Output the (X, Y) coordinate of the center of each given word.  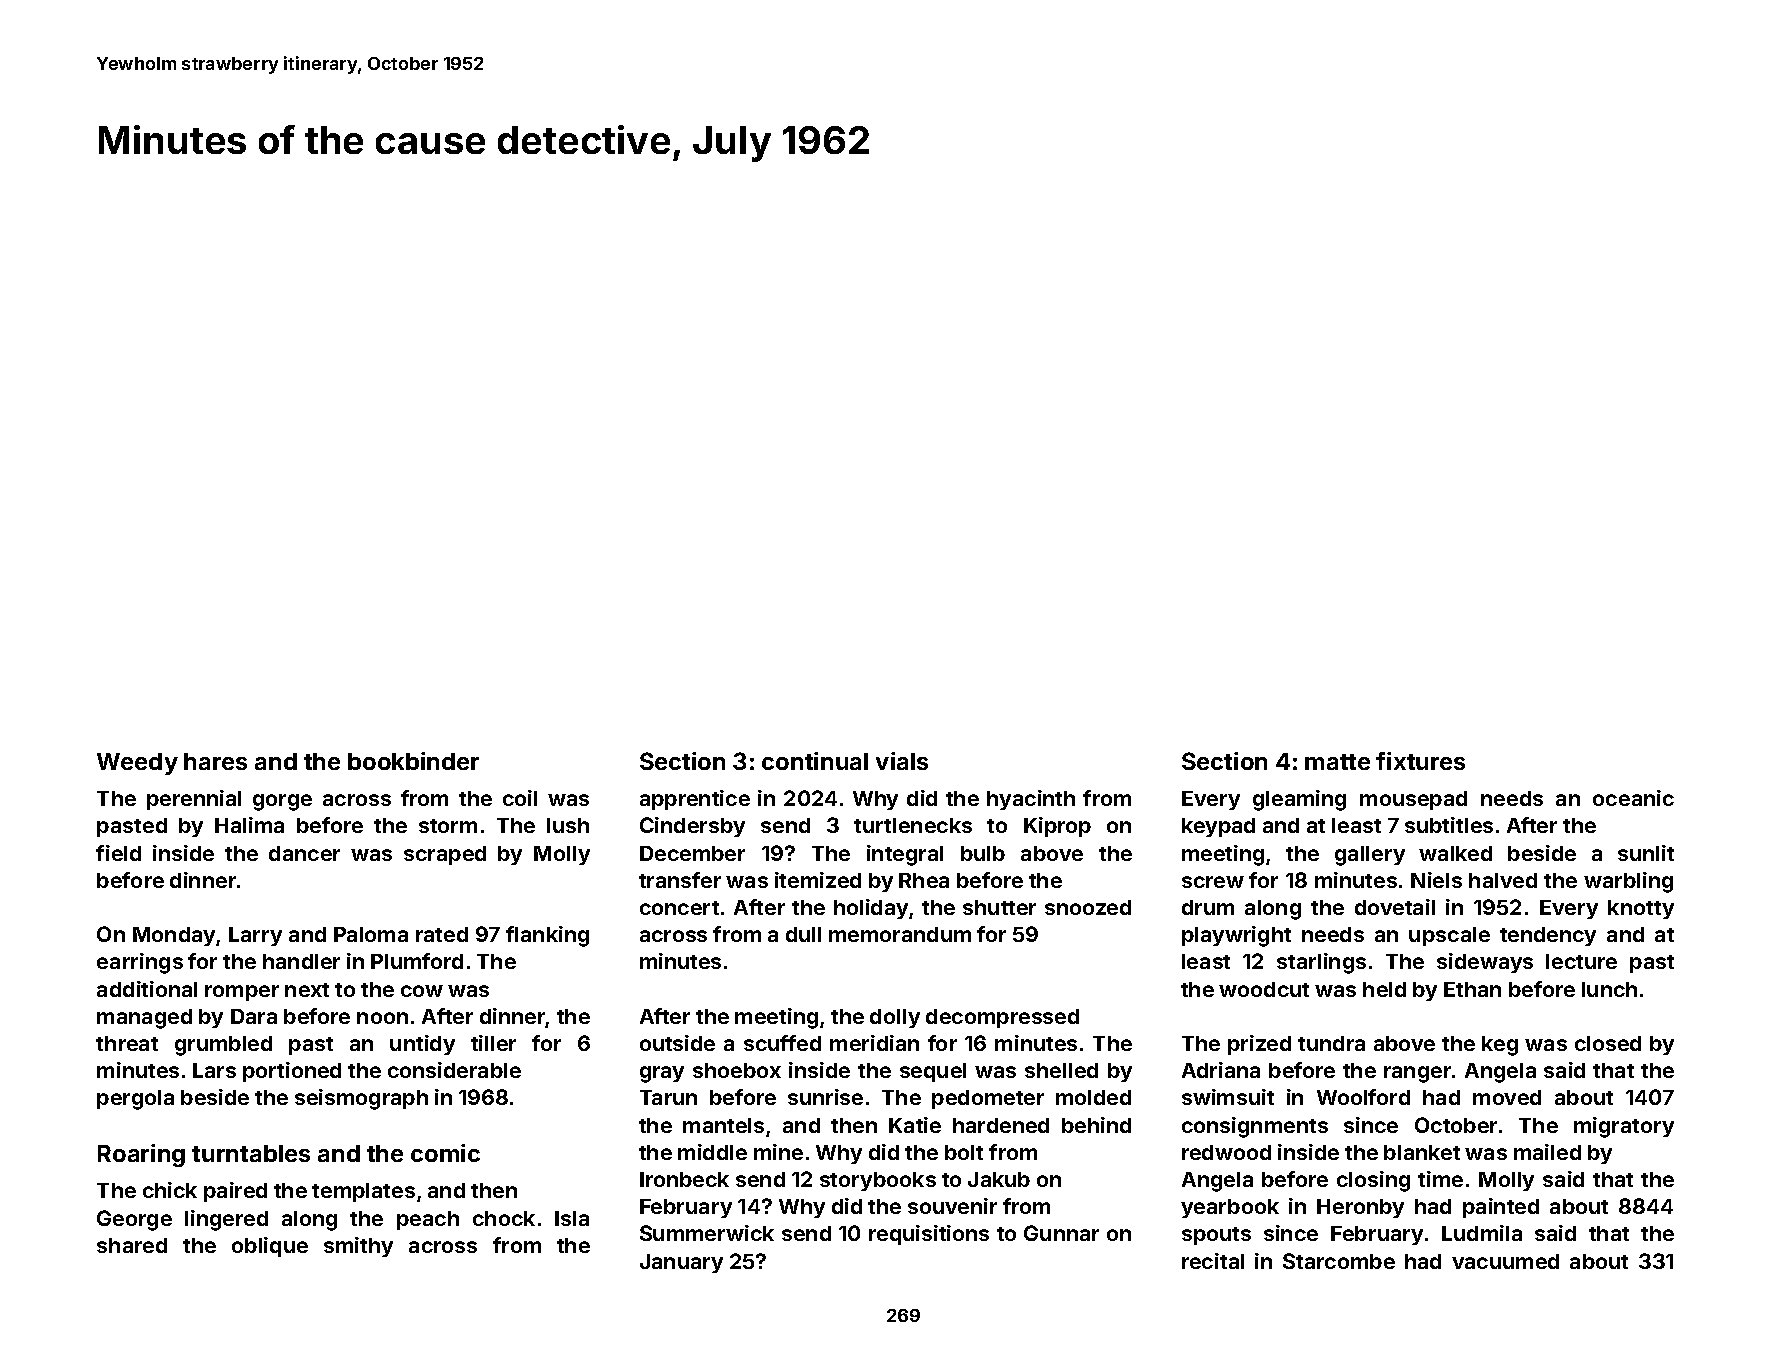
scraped (445, 855)
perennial (194, 800)
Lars (214, 1070)
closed (1608, 1043)
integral (905, 855)
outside (677, 1043)
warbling (1628, 882)
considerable (454, 1070)
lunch (1609, 989)
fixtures (1420, 761)
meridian (874, 1043)
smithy (358, 1247)
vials (902, 761)
